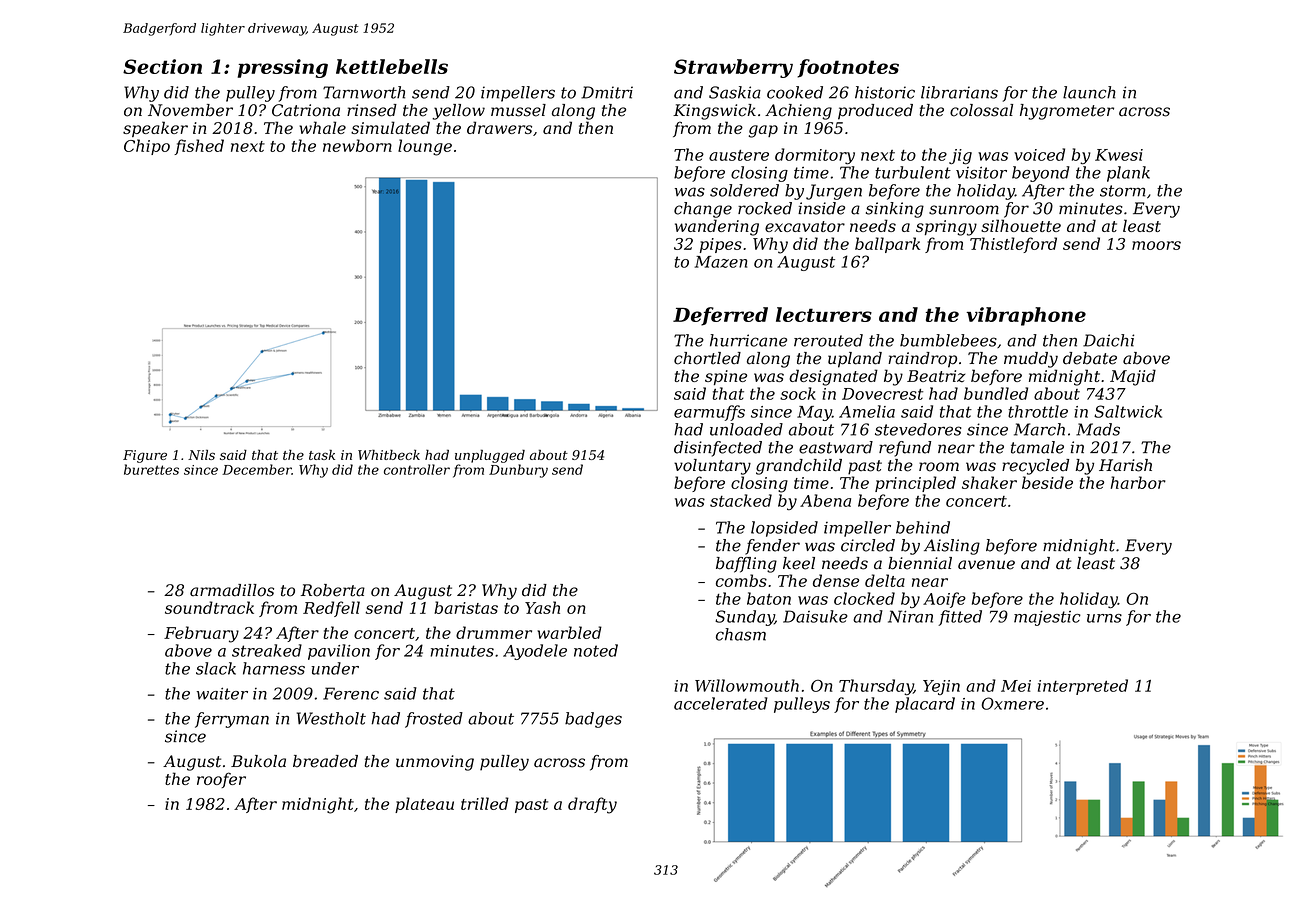 This document has width=1308, height=924. Describe the element at coordinates (274, 668) in the document. I see `harness` at that location.
